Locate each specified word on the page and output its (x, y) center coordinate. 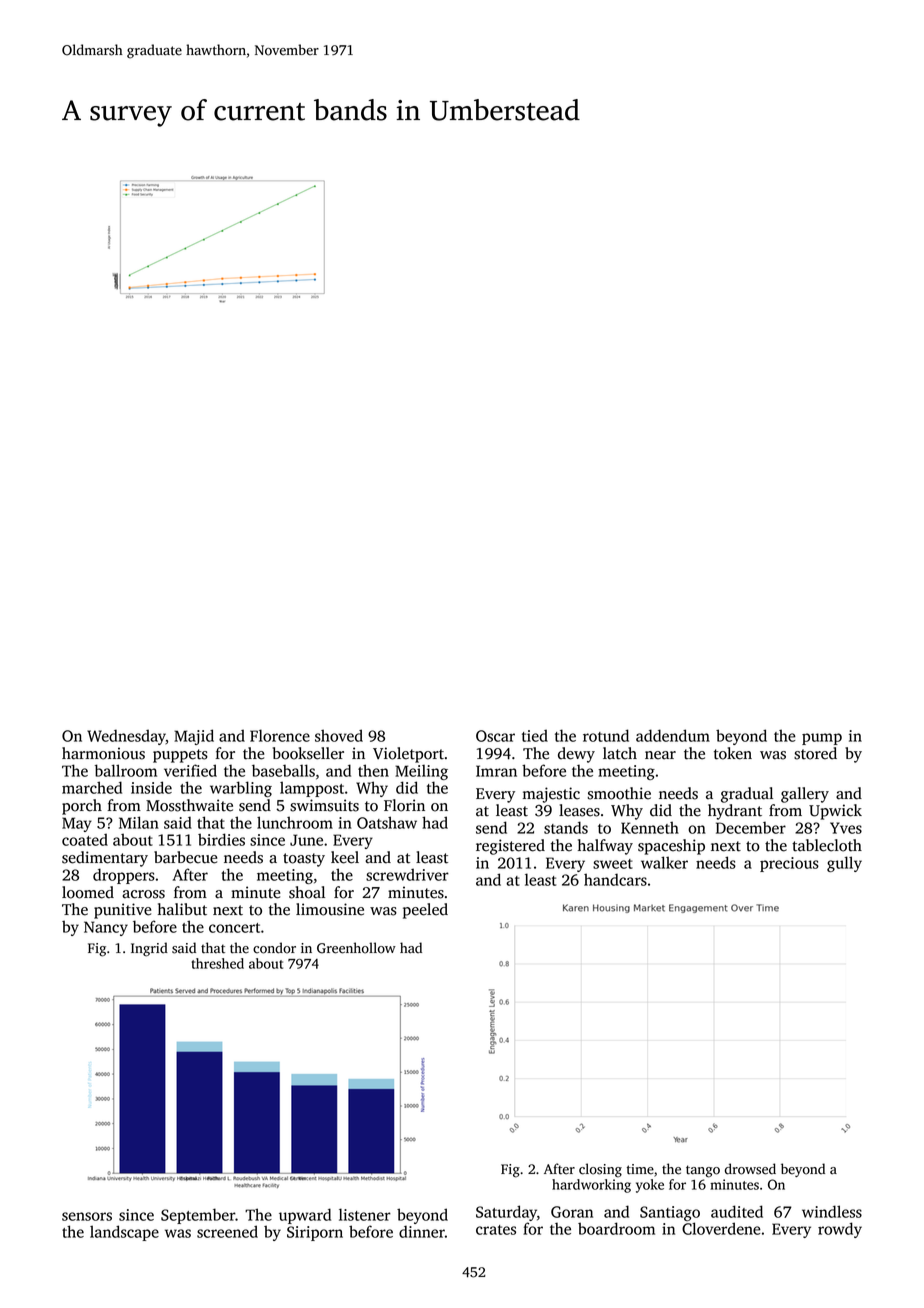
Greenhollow (356, 948)
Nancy (106, 928)
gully (844, 864)
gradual (747, 795)
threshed (218, 963)
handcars (615, 879)
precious (789, 864)
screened (227, 1231)
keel (345, 857)
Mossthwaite (189, 805)
